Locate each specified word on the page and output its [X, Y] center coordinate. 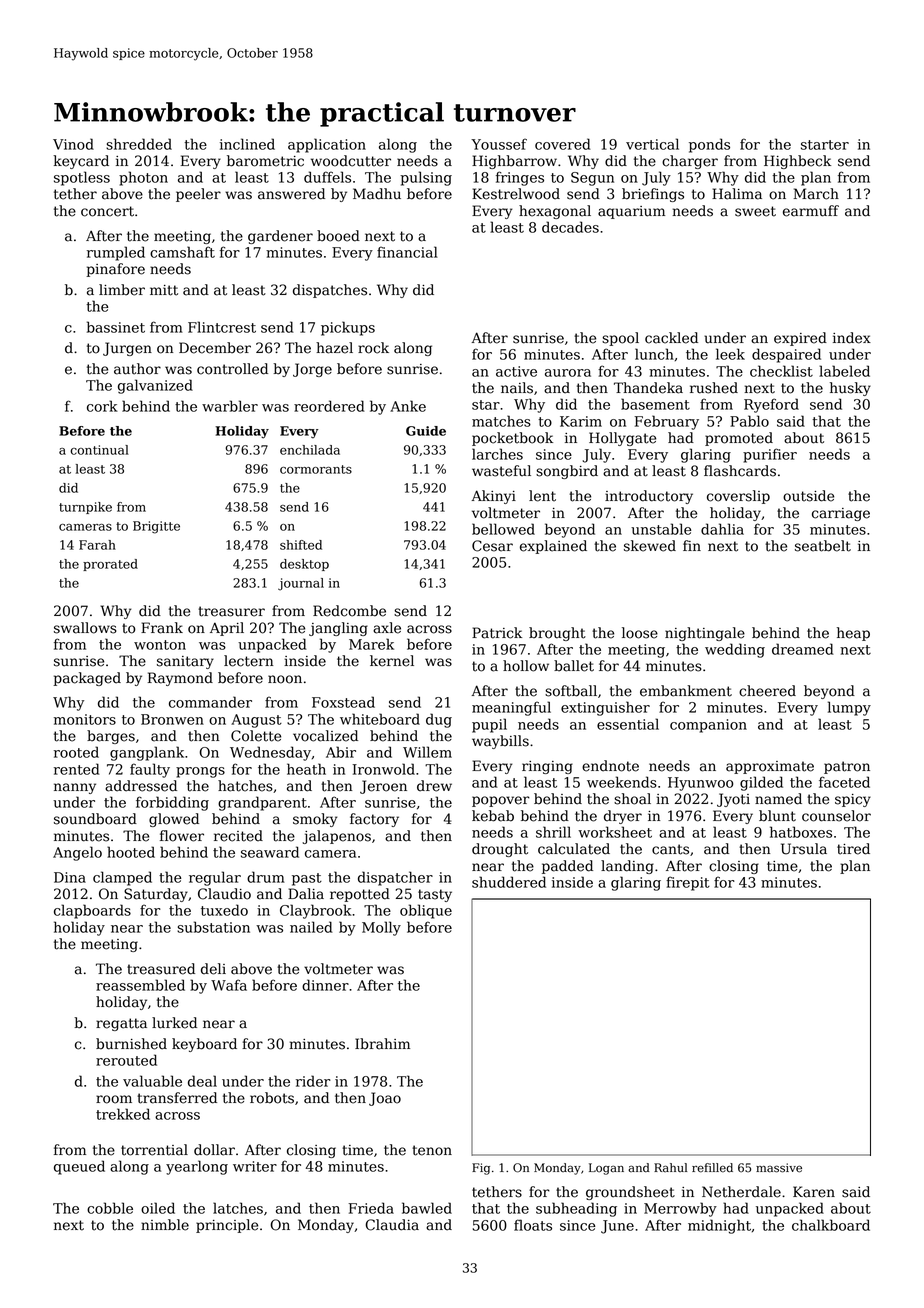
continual [99, 450]
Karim [581, 421]
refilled [712, 1168]
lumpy [849, 708]
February [666, 422]
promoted [739, 439]
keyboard [204, 1045]
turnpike [85, 508]
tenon [432, 1150]
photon [143, 178]
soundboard [95, 819]
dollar [214, 1150]
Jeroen [383, 787]
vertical [652, 144]
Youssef [499, 144]
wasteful [501, 471]
